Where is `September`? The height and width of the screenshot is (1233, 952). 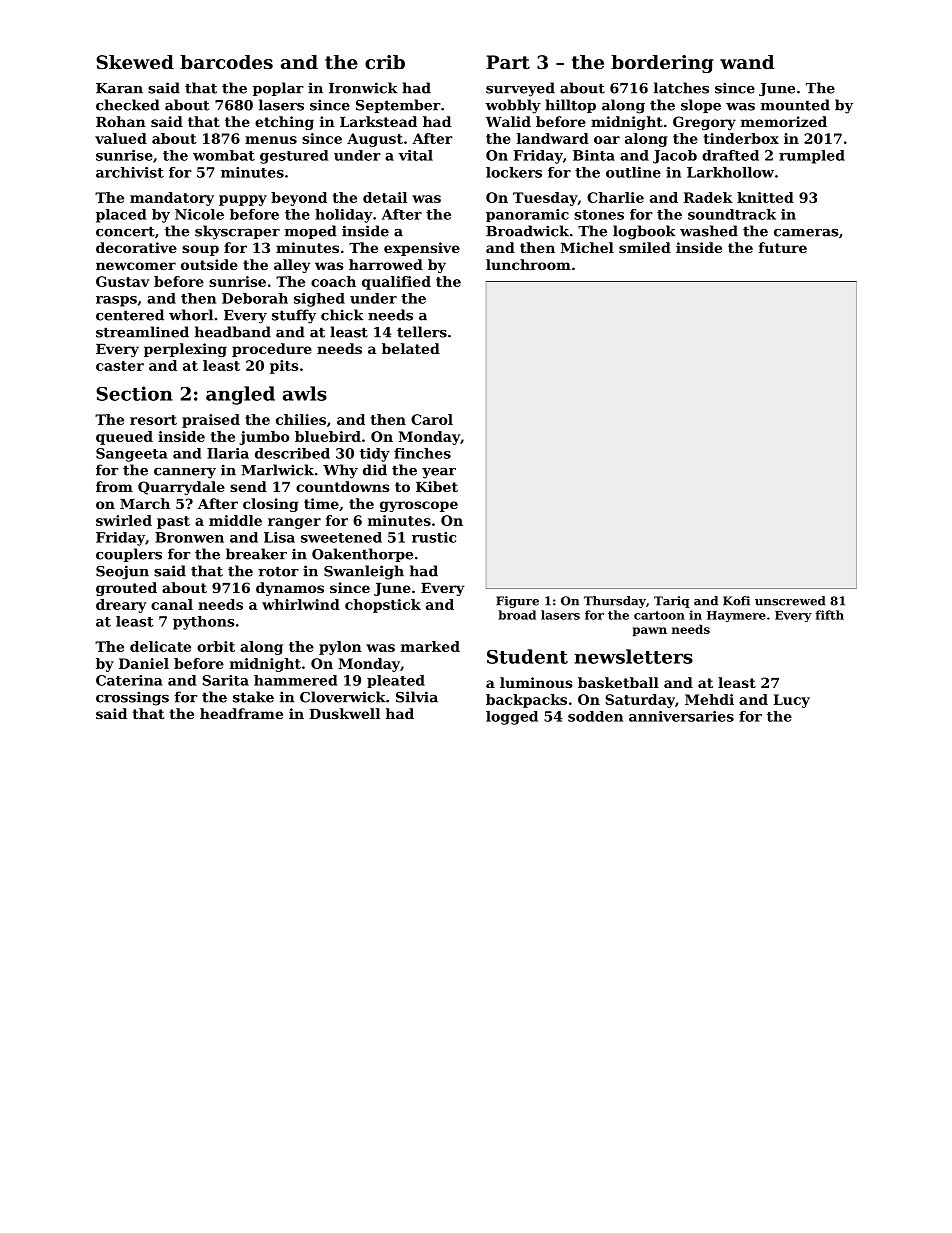 September is located at coordinates (398, 106).
